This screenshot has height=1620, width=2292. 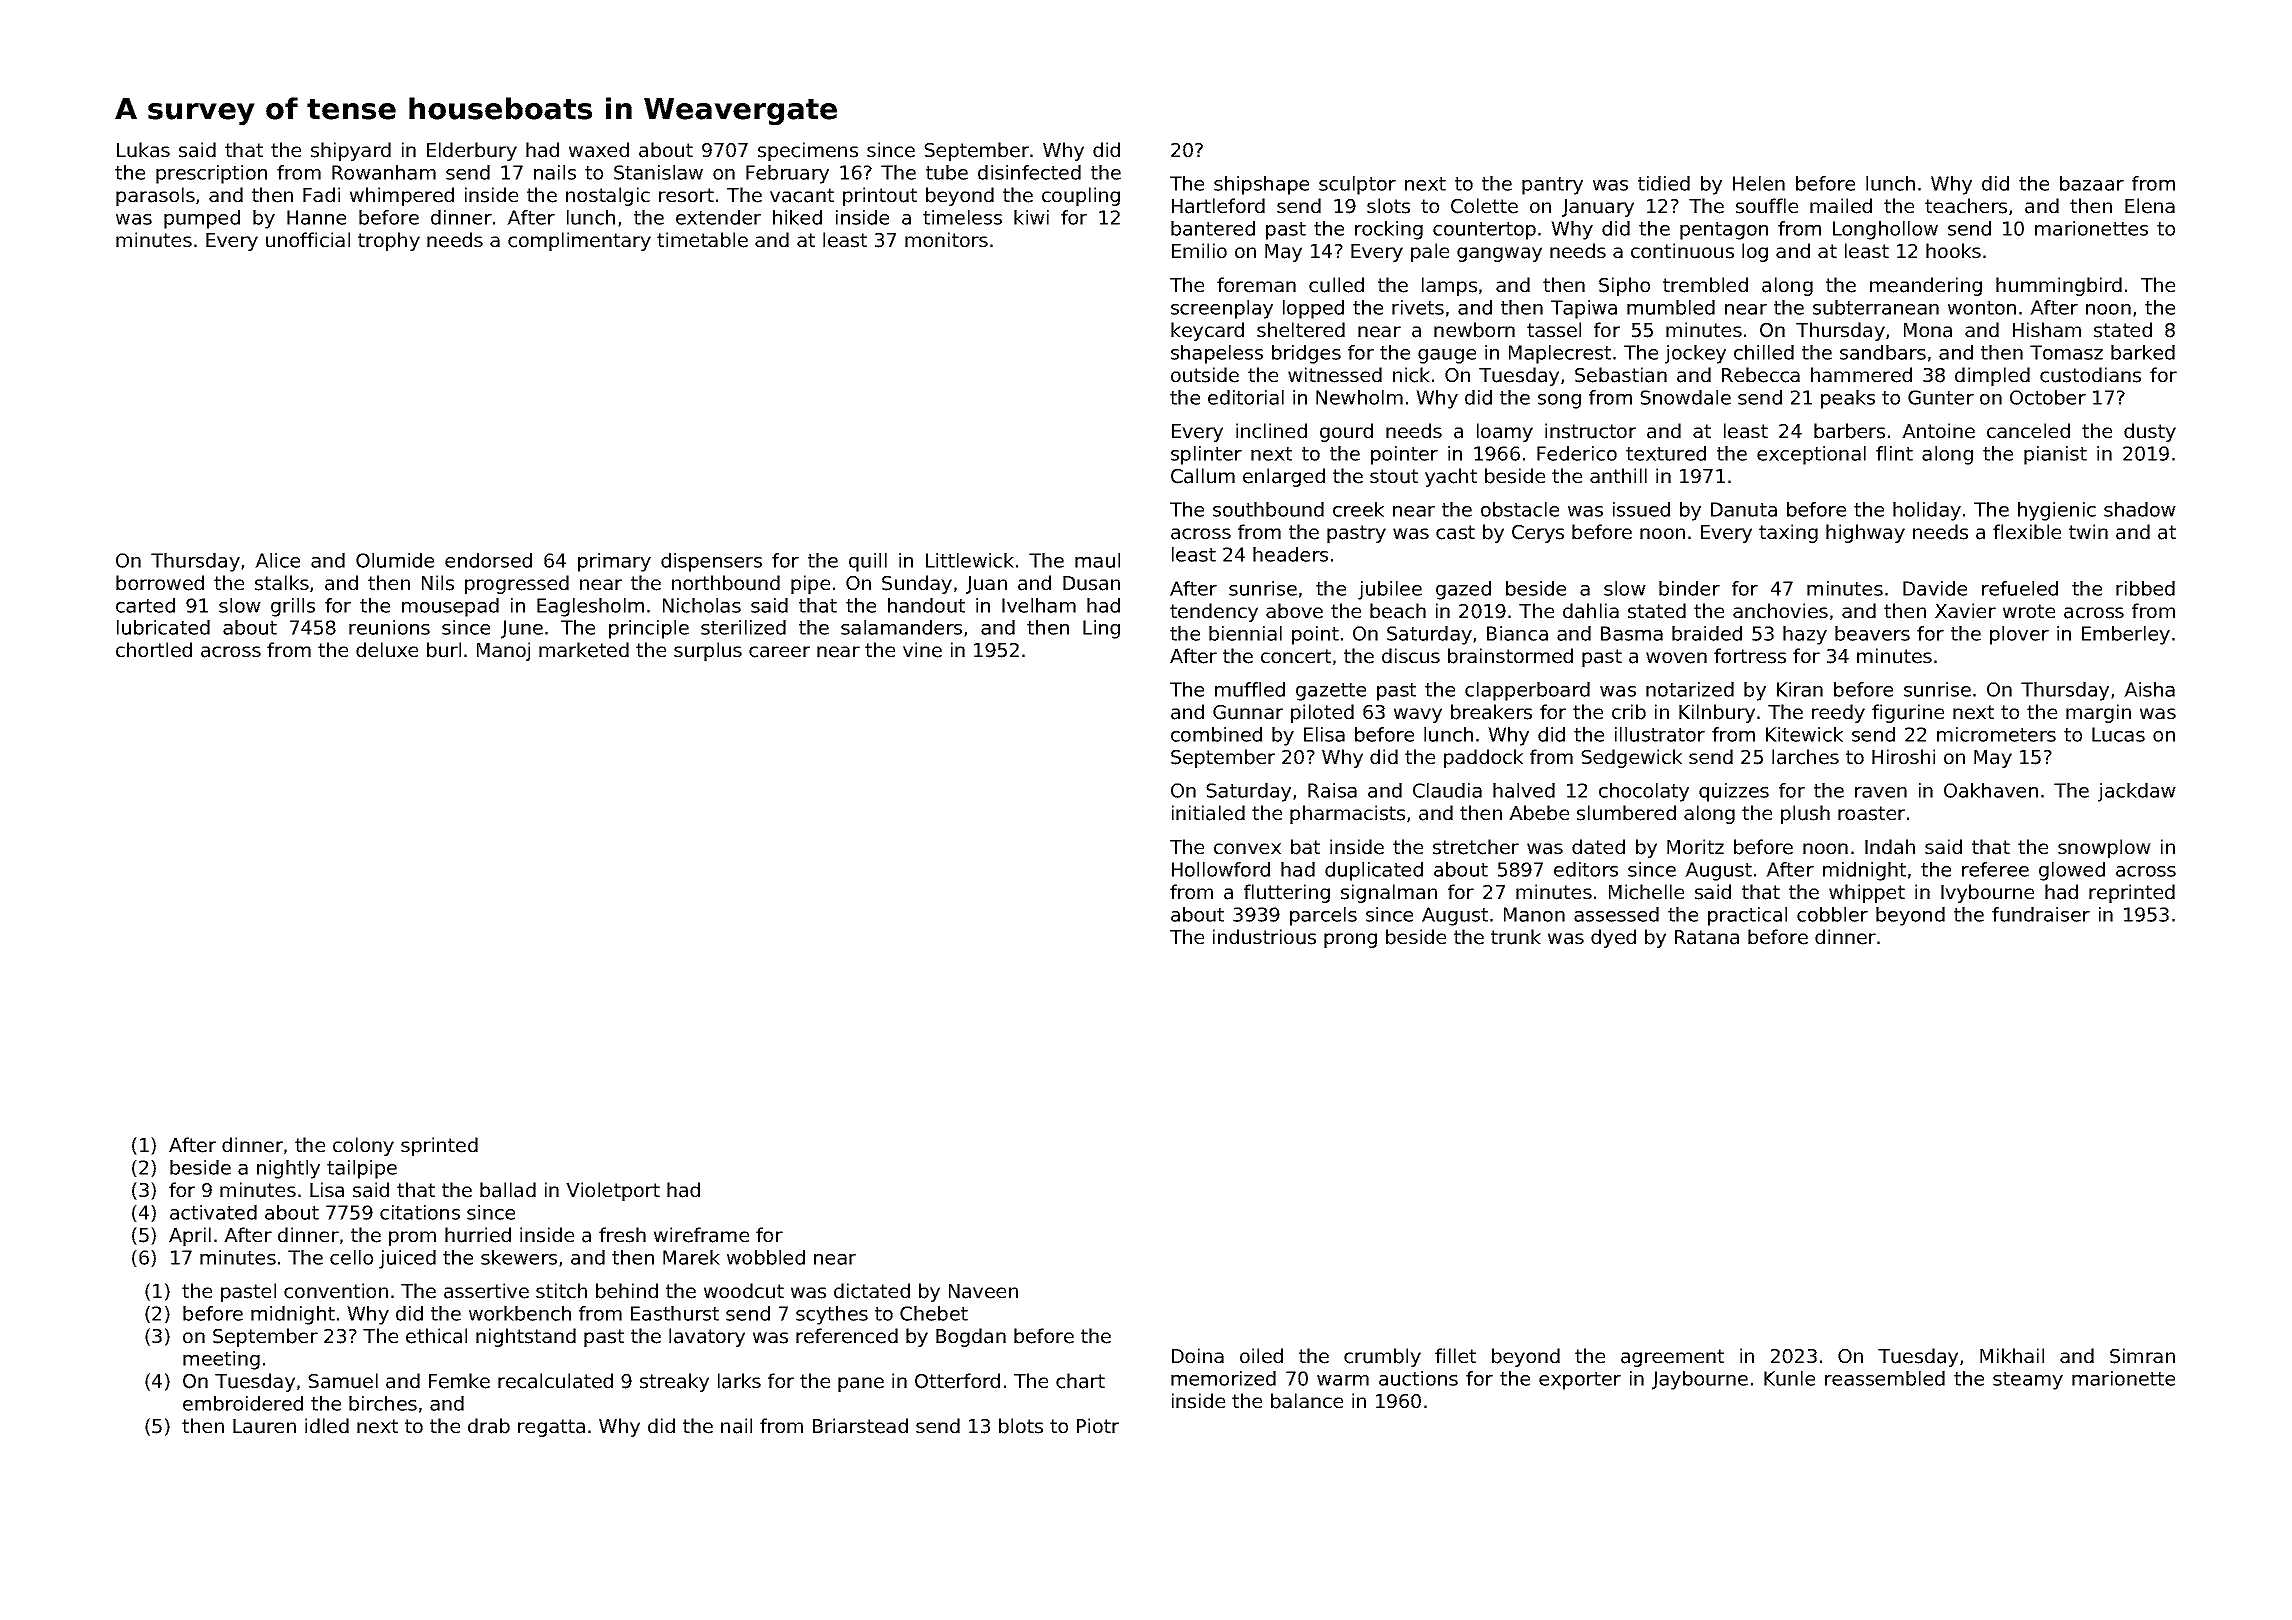 I want to click on biennial, so click(x=1245, y=633).
